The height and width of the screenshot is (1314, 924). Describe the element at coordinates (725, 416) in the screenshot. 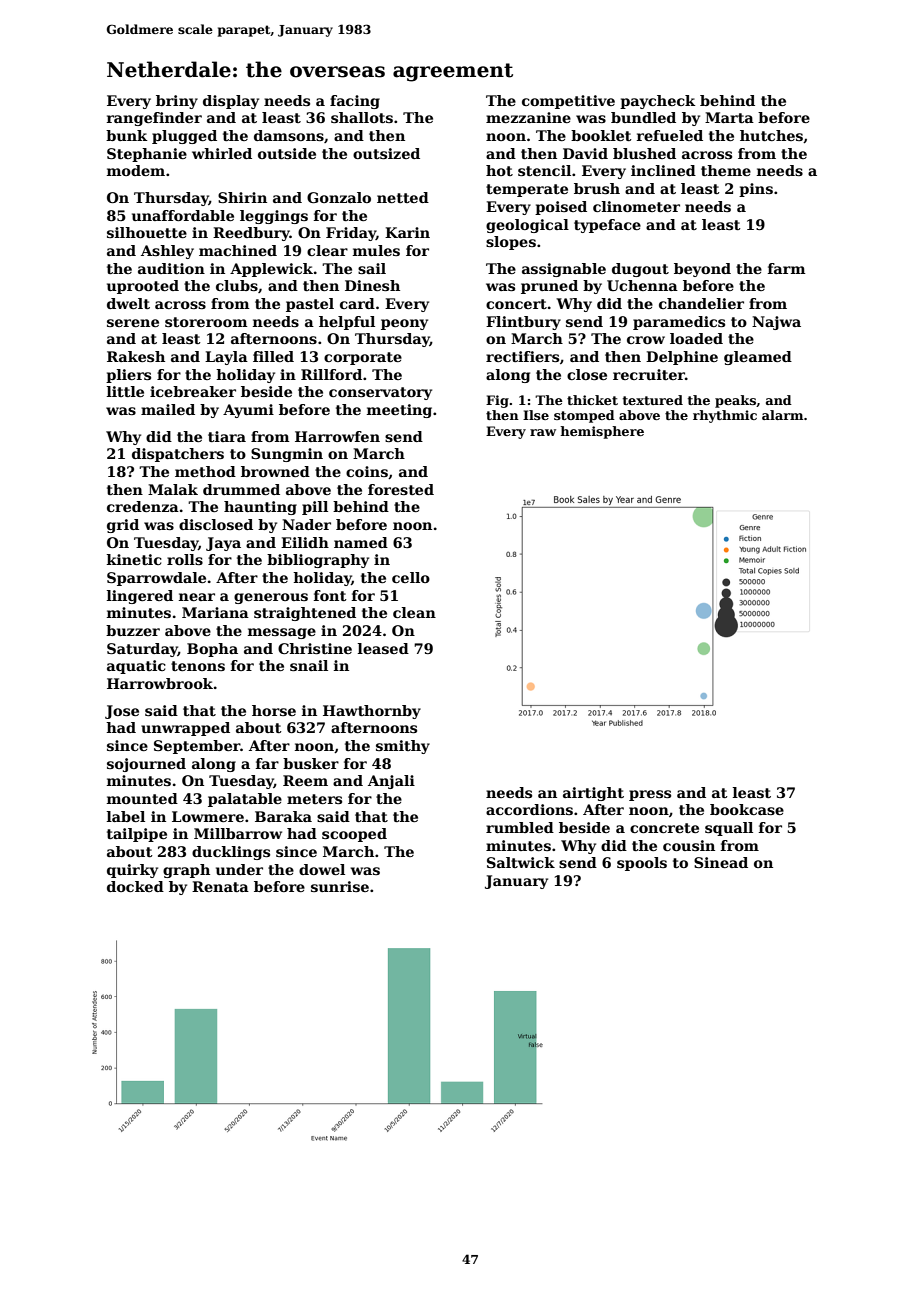

I see `rhythmic` at that location.
